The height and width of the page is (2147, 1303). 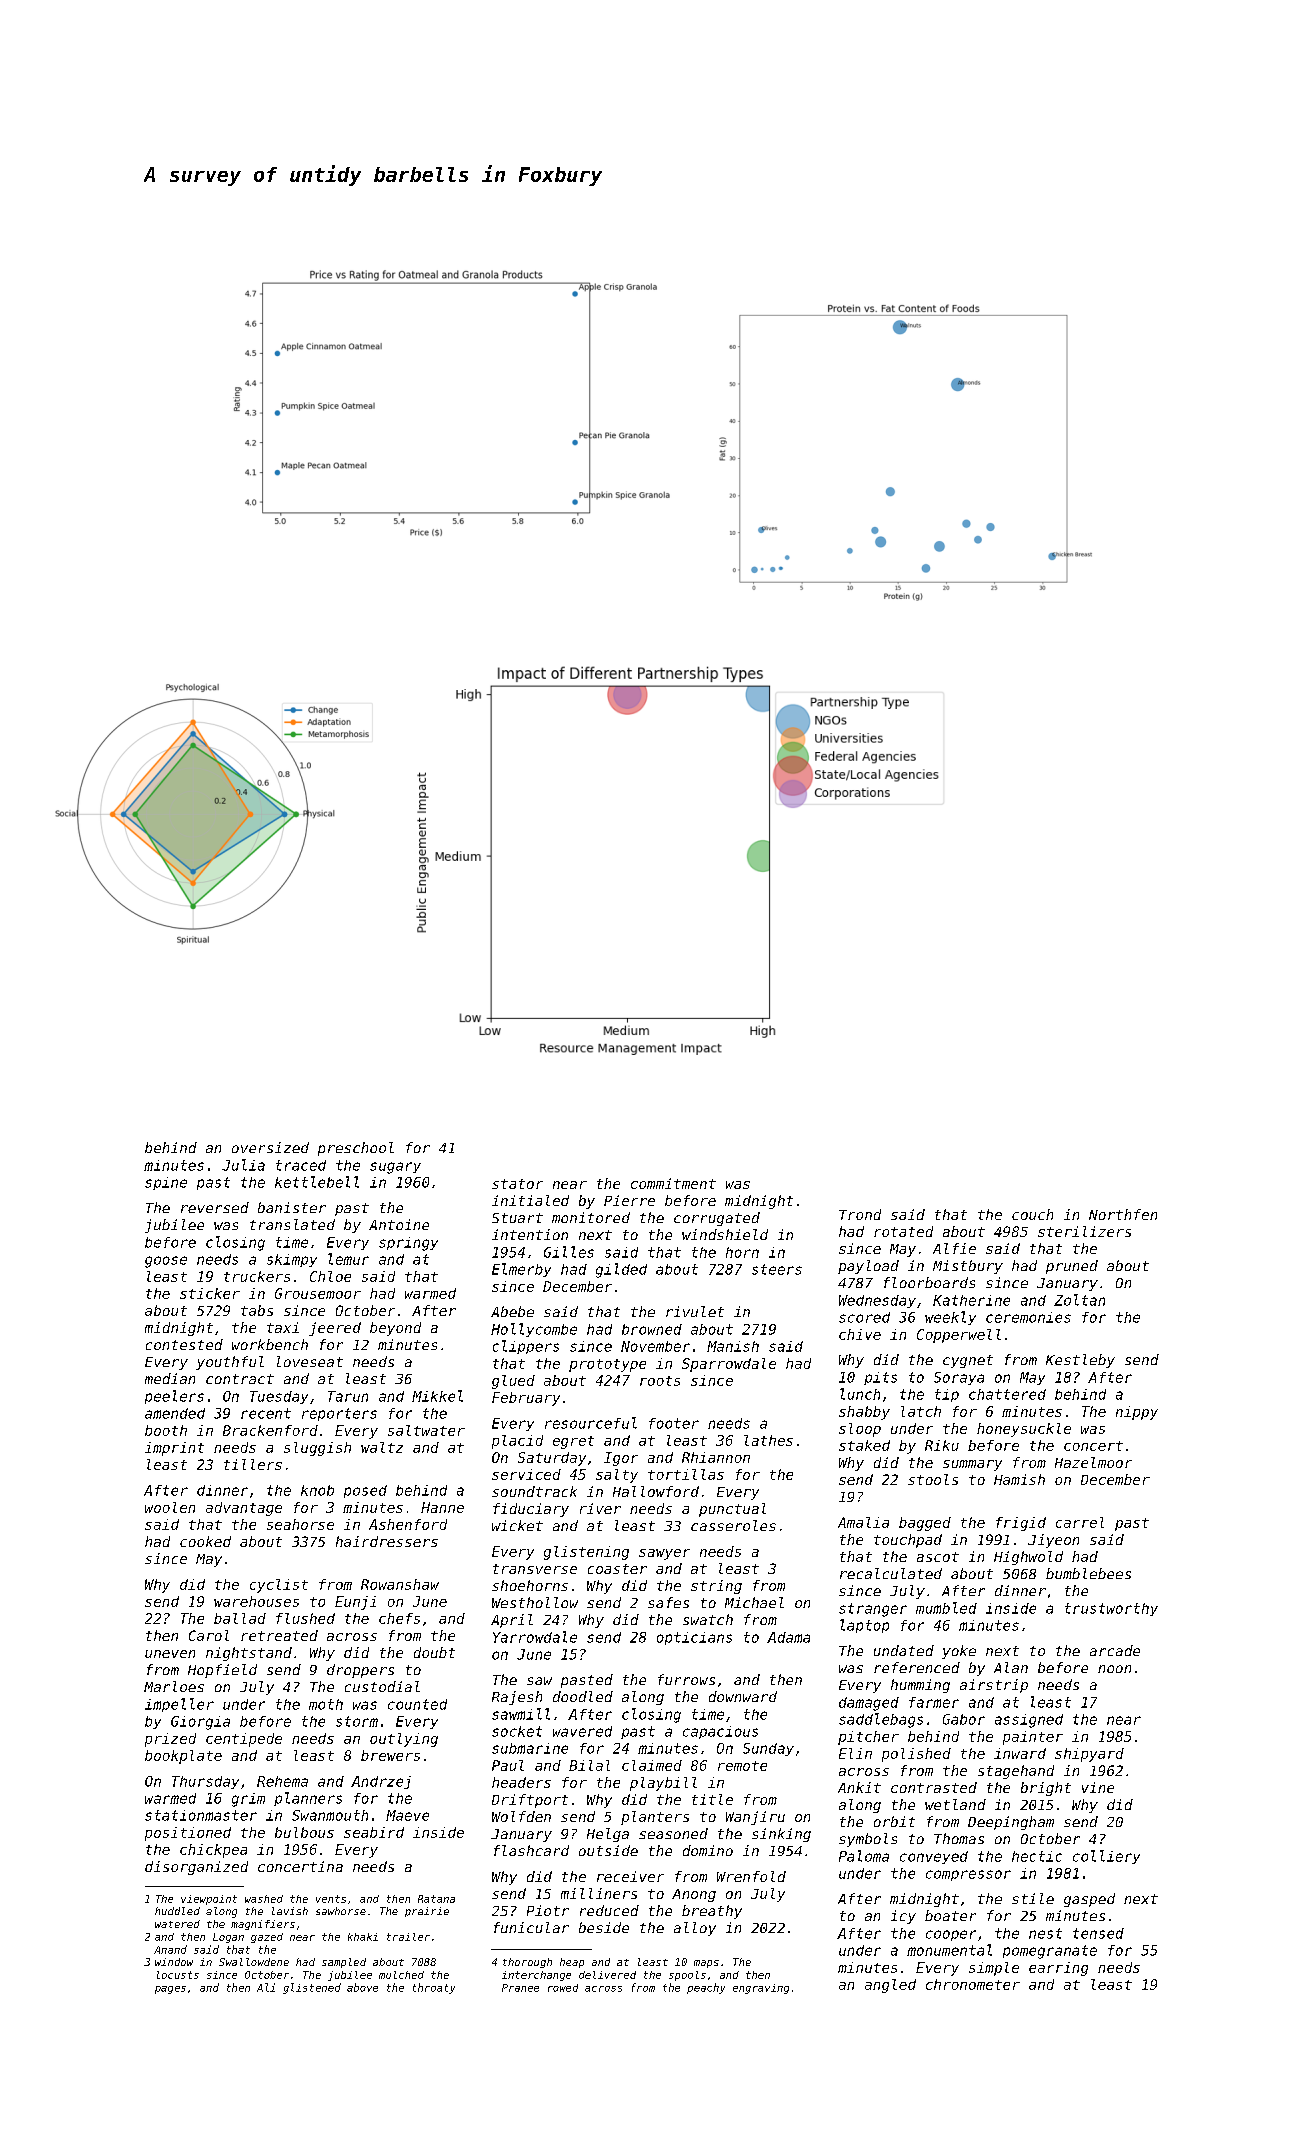 What do you see at coordinates (621, 1270) in the page?
I see `gilded` at bounding box center [621, 1270].
